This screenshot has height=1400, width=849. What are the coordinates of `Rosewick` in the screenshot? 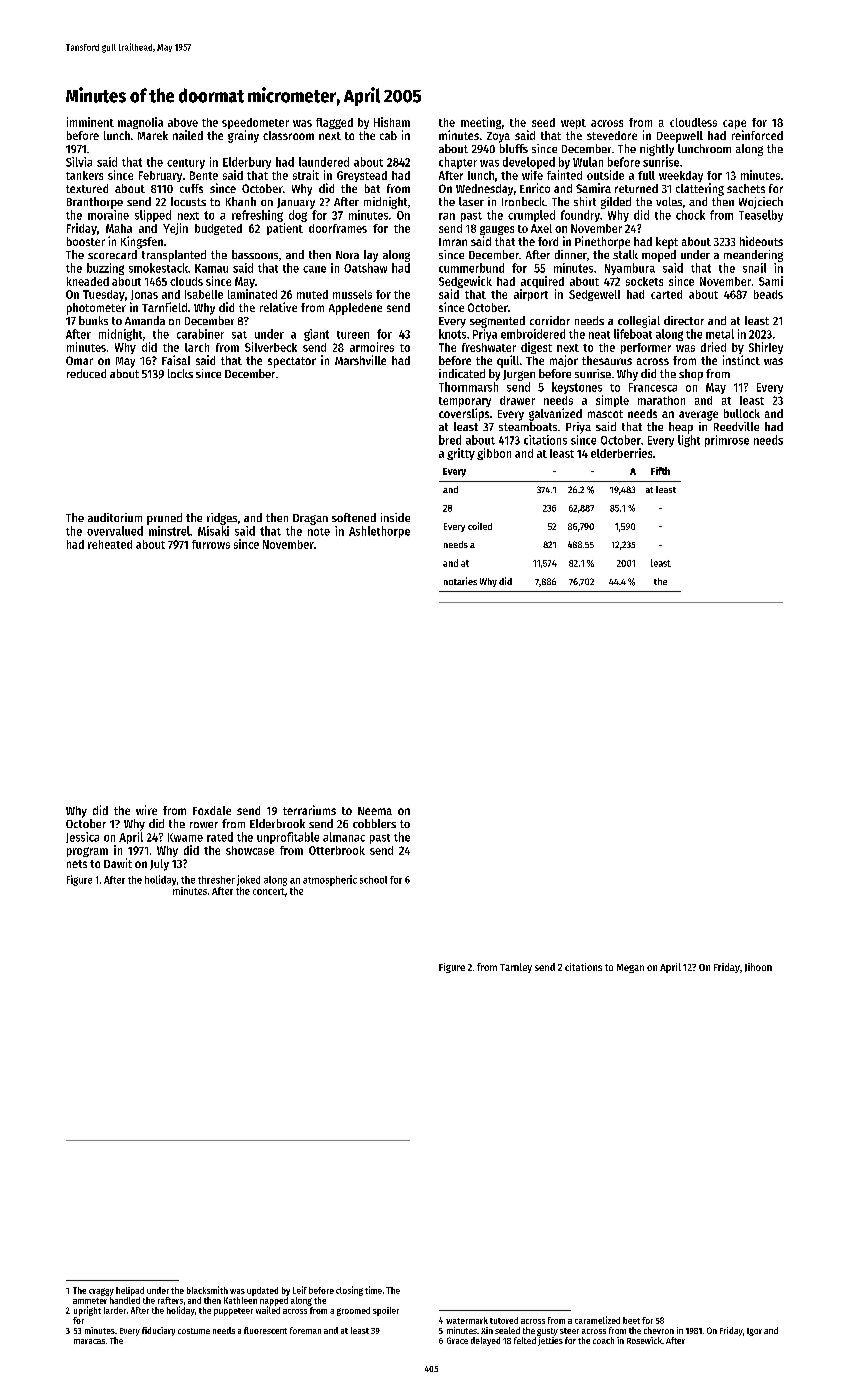 It's located at (644, 1340).
